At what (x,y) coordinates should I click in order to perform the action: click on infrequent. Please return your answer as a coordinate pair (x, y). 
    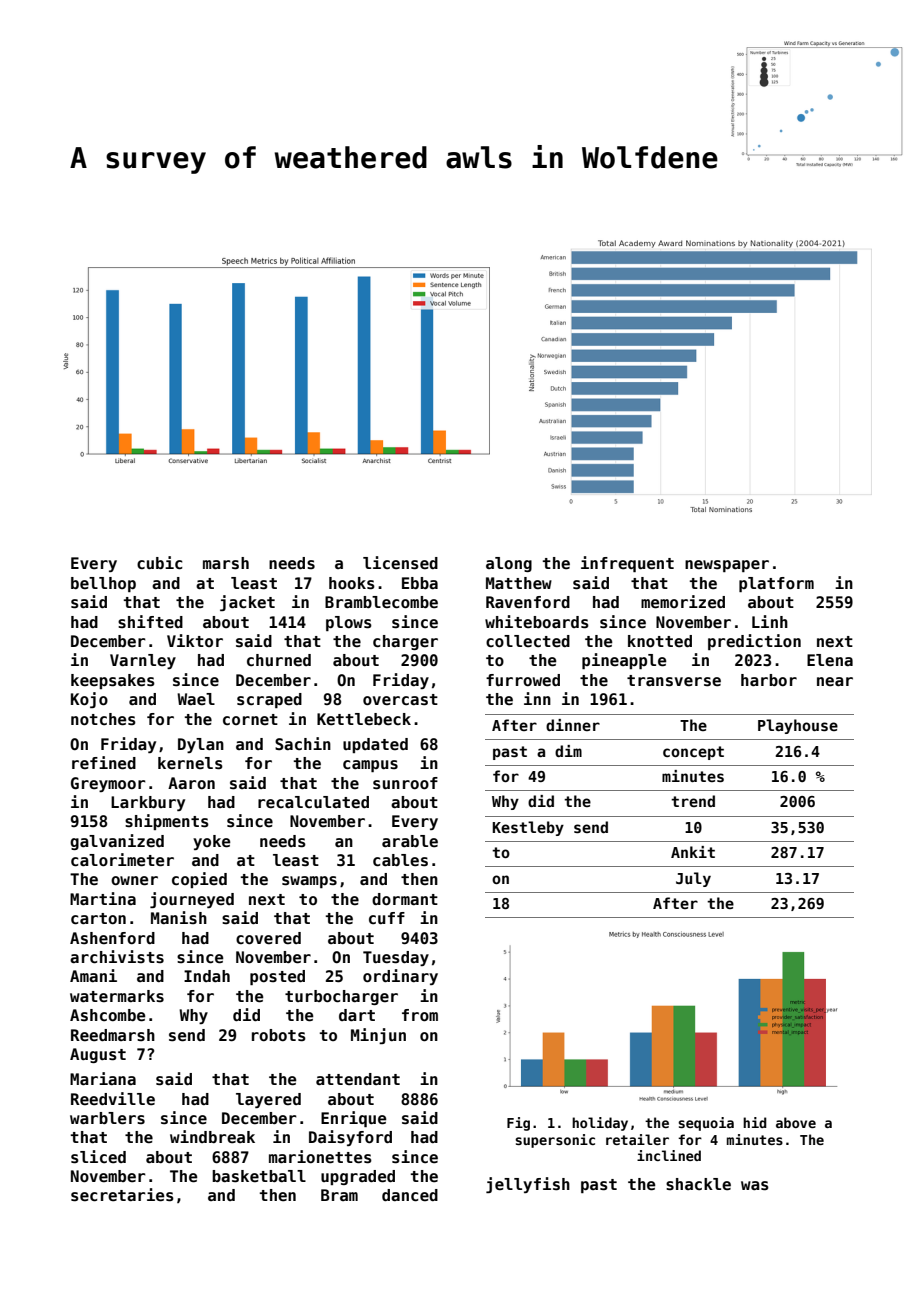
    Looking at the image, I should click on (627, 564).
